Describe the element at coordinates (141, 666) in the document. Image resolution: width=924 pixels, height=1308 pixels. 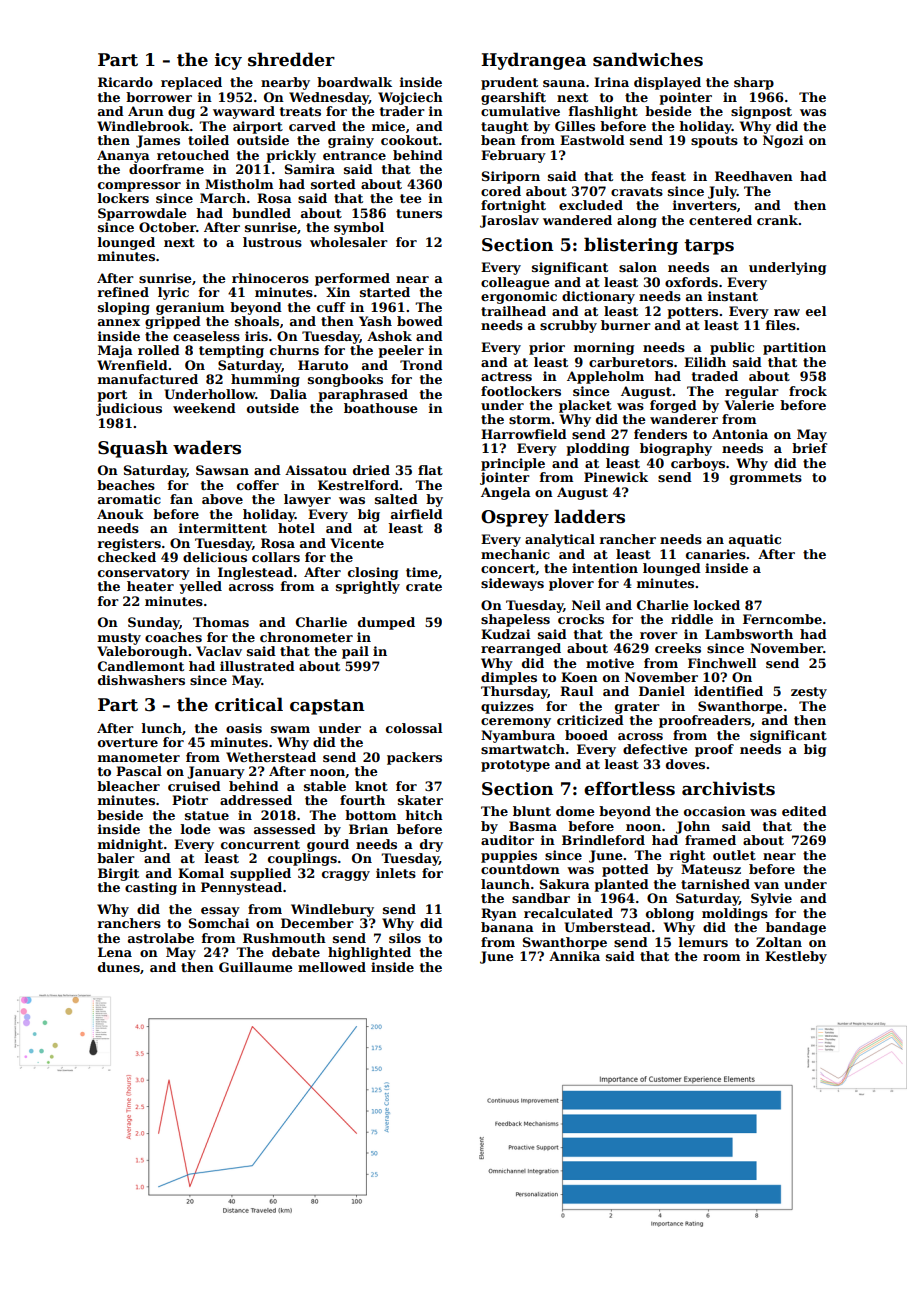
I see `Candlemont` at that location.
